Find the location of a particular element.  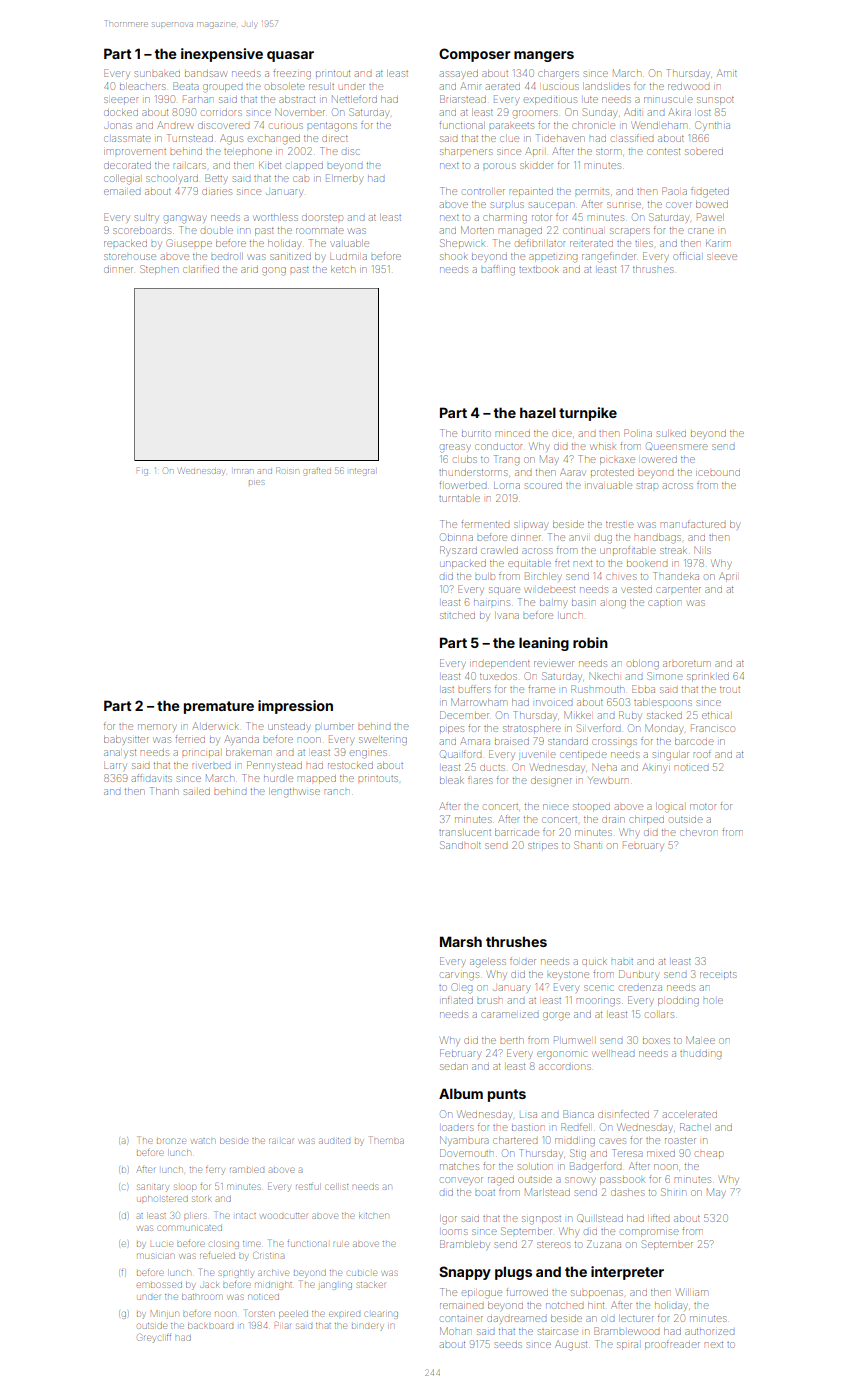

sunbaked is located at coordinates (157, 74).
